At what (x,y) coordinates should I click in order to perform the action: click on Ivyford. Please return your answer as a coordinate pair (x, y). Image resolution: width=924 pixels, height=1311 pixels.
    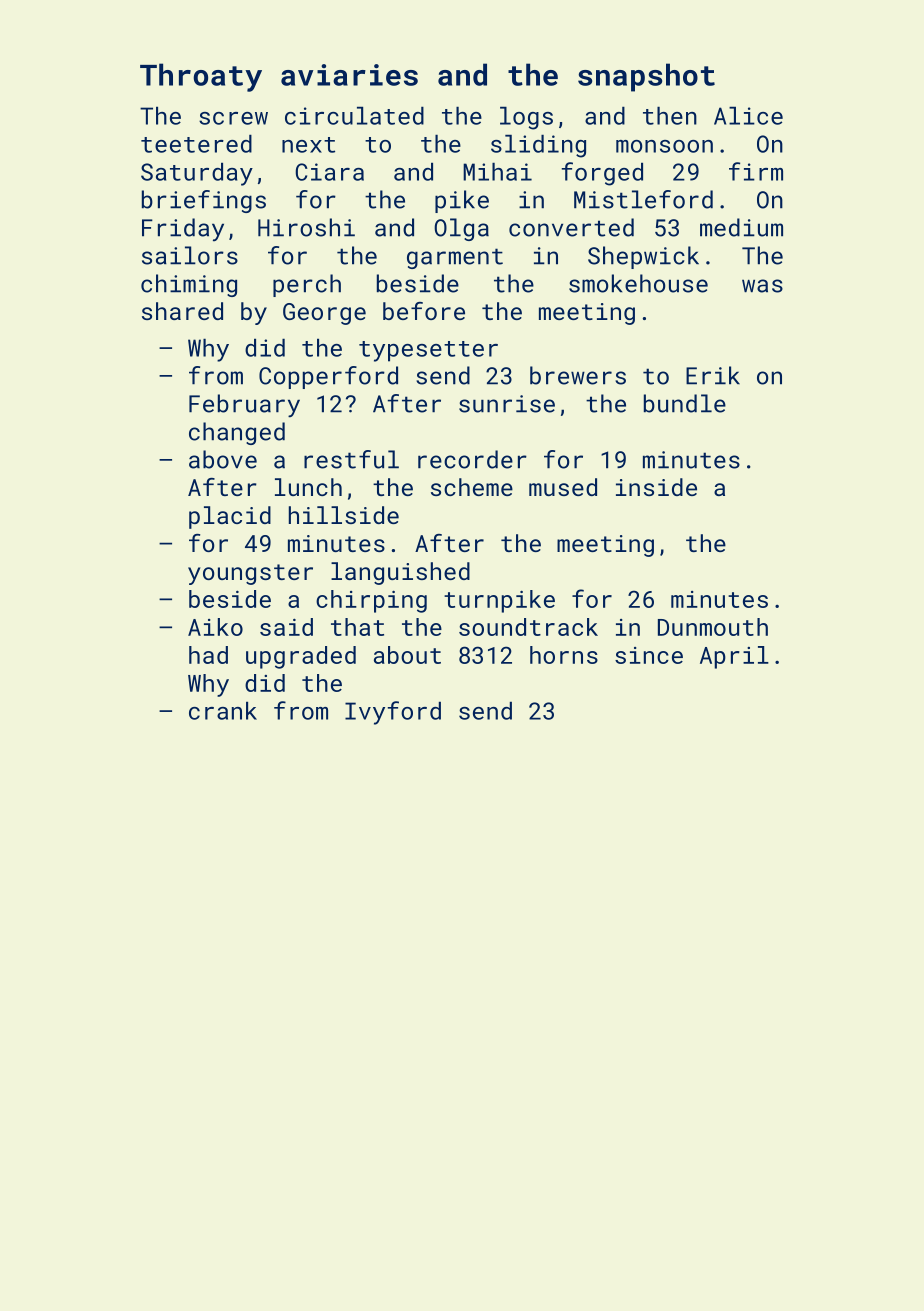
    Looking at the image, I should click on (393, 713).
